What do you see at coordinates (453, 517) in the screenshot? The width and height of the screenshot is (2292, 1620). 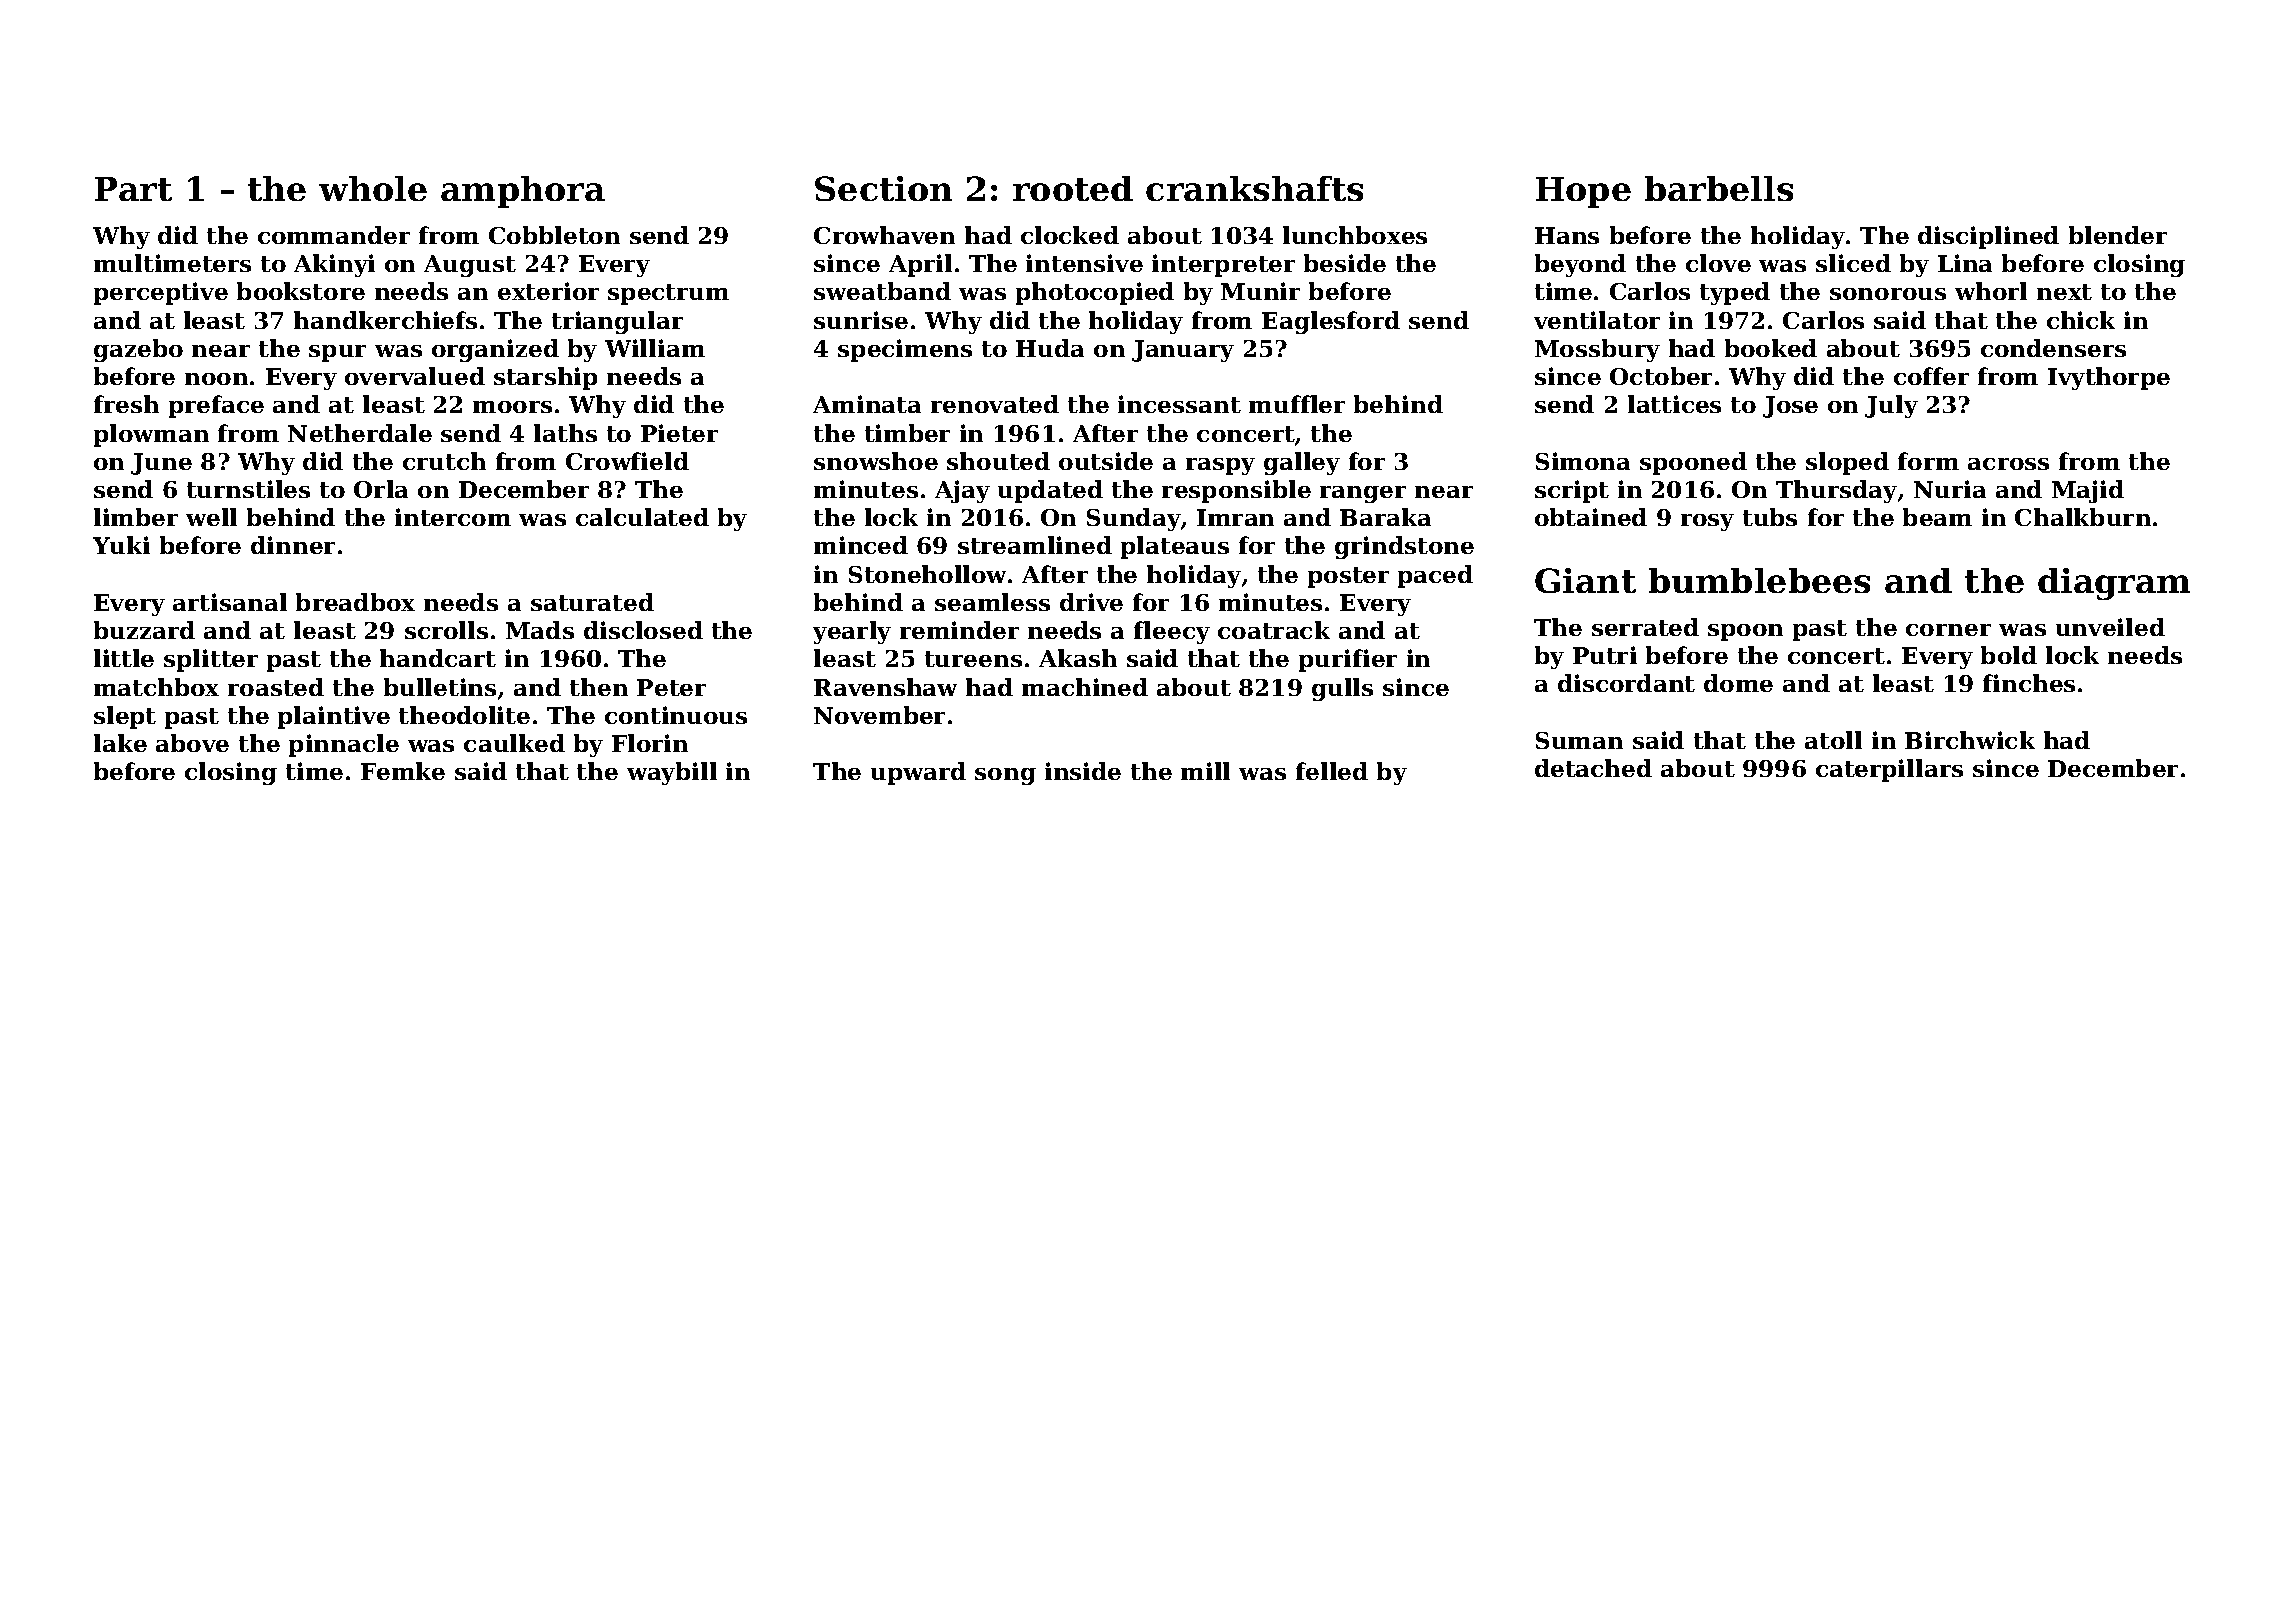 I see `intercom` at bounding box center [453, 517].
